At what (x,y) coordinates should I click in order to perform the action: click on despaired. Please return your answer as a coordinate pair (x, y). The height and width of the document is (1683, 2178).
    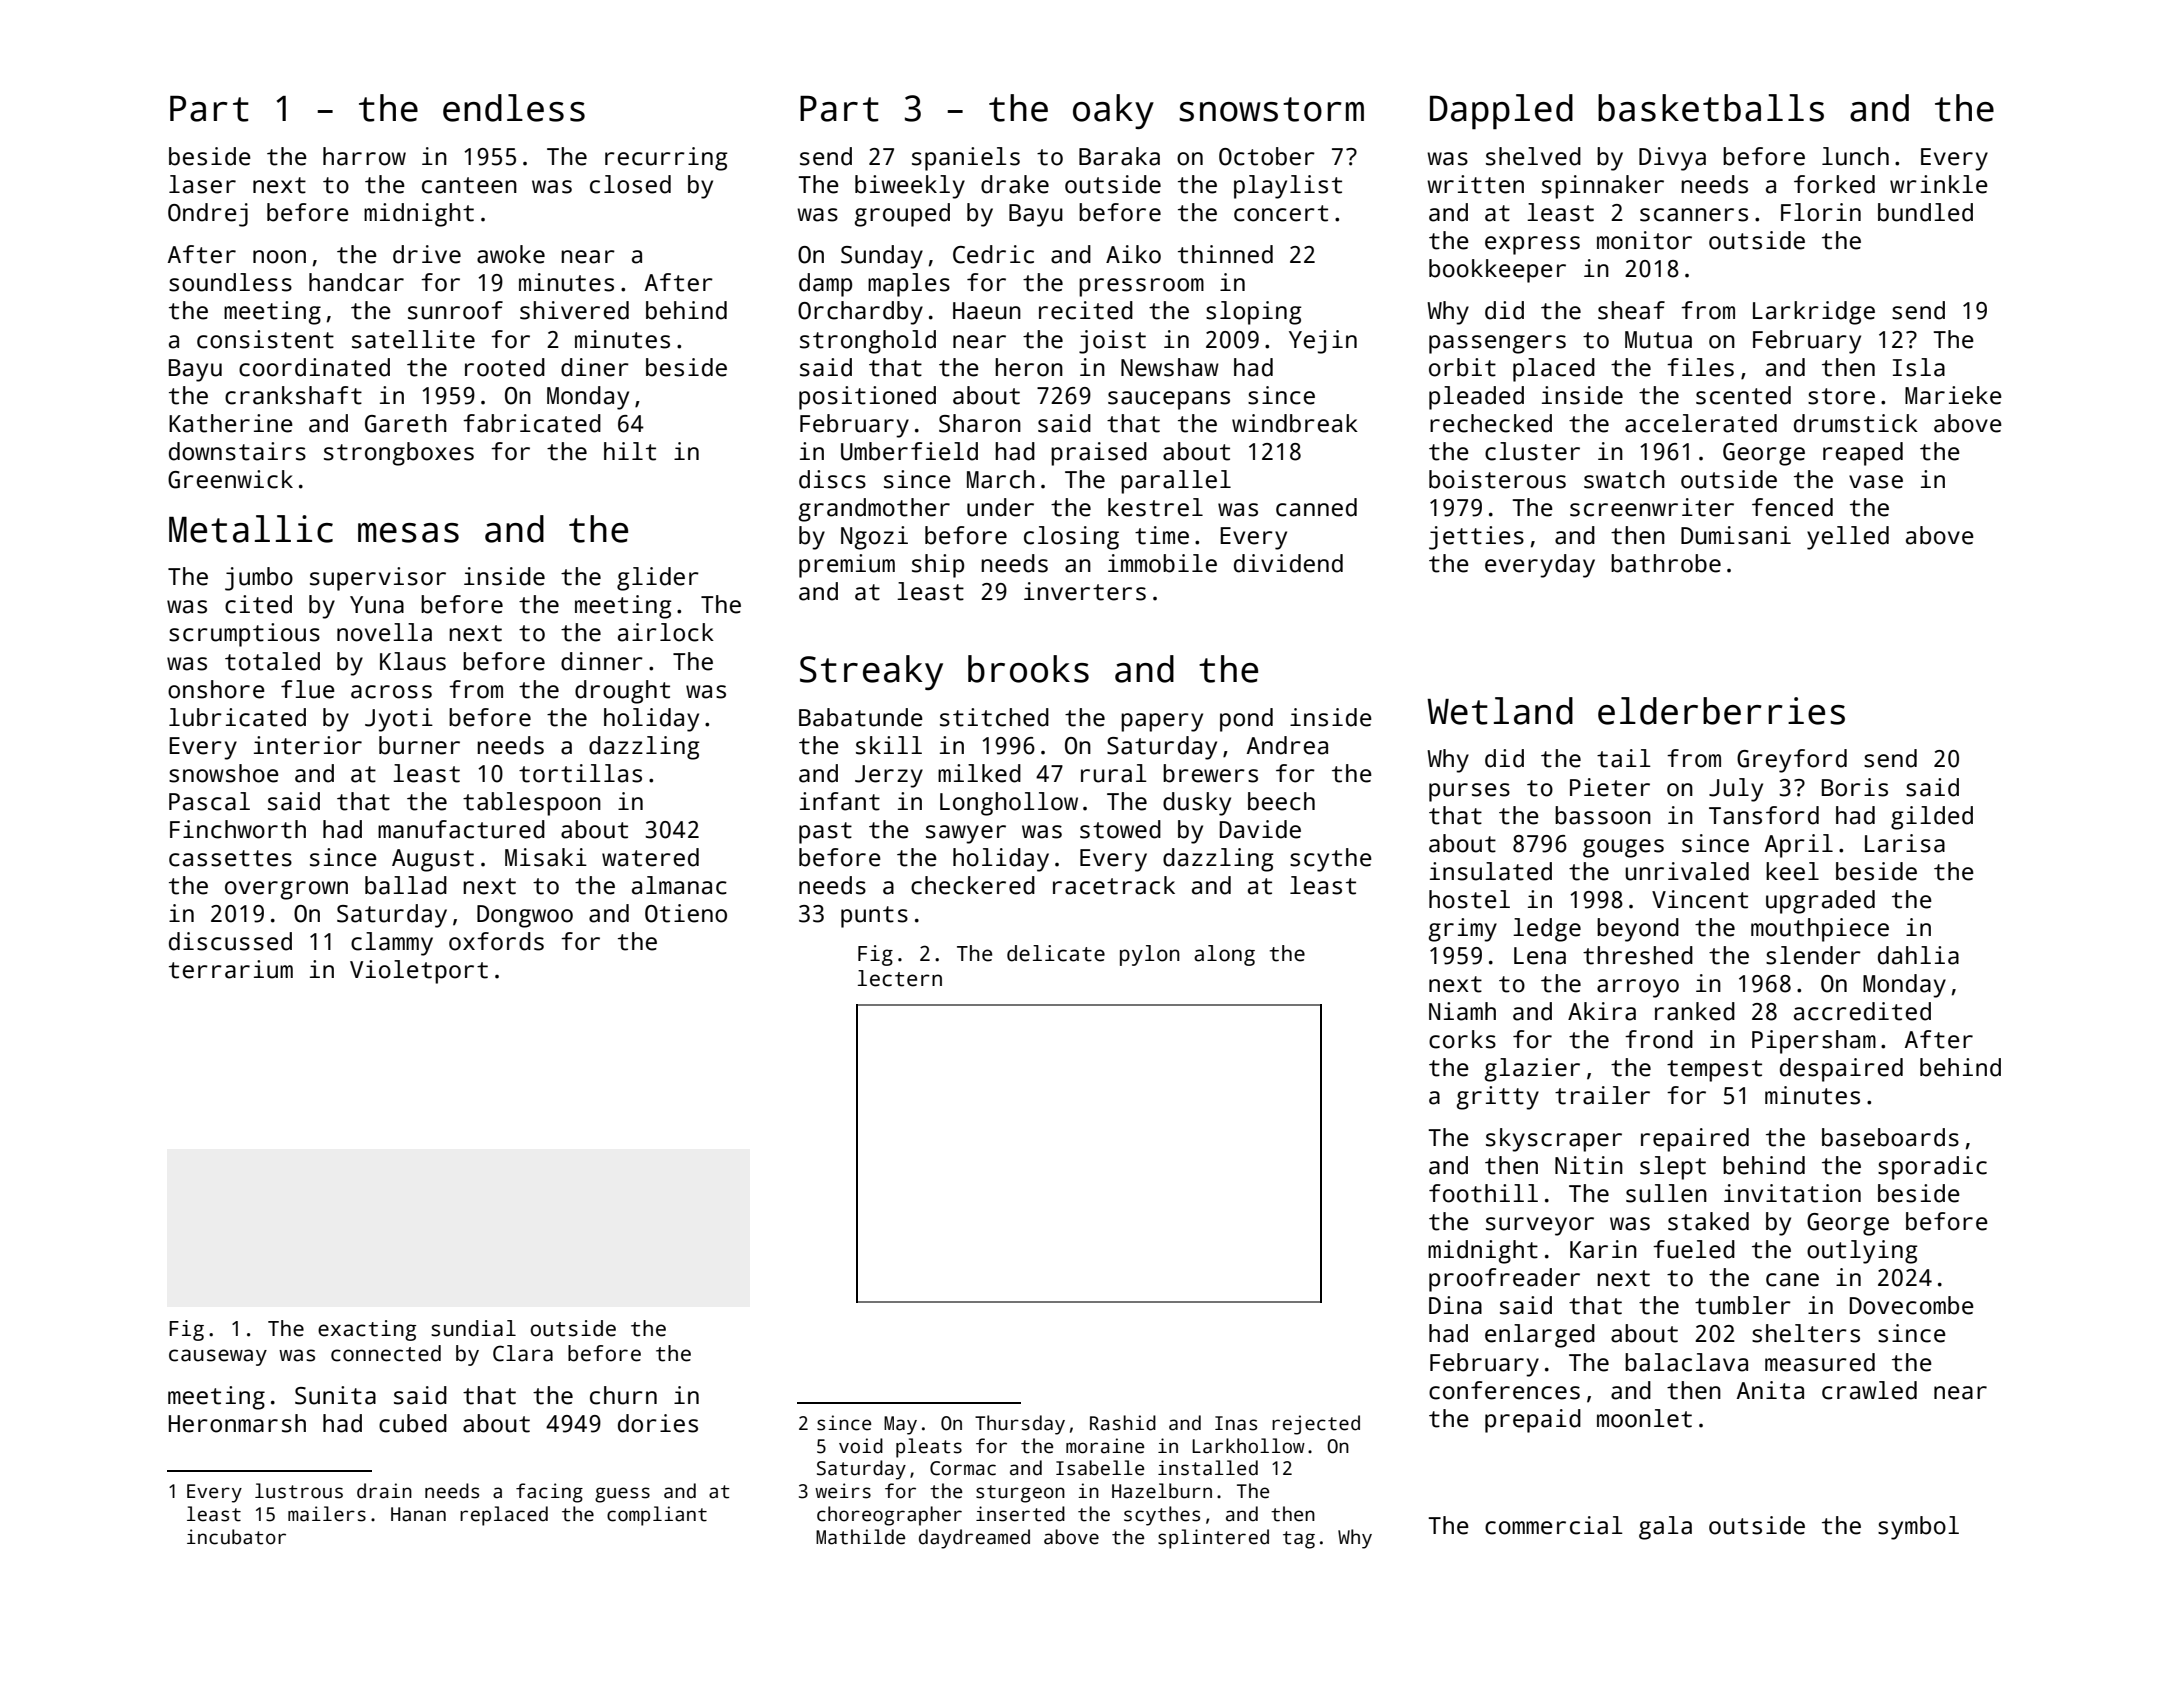
    Looking at the image, I should click on (1841, 1070).
